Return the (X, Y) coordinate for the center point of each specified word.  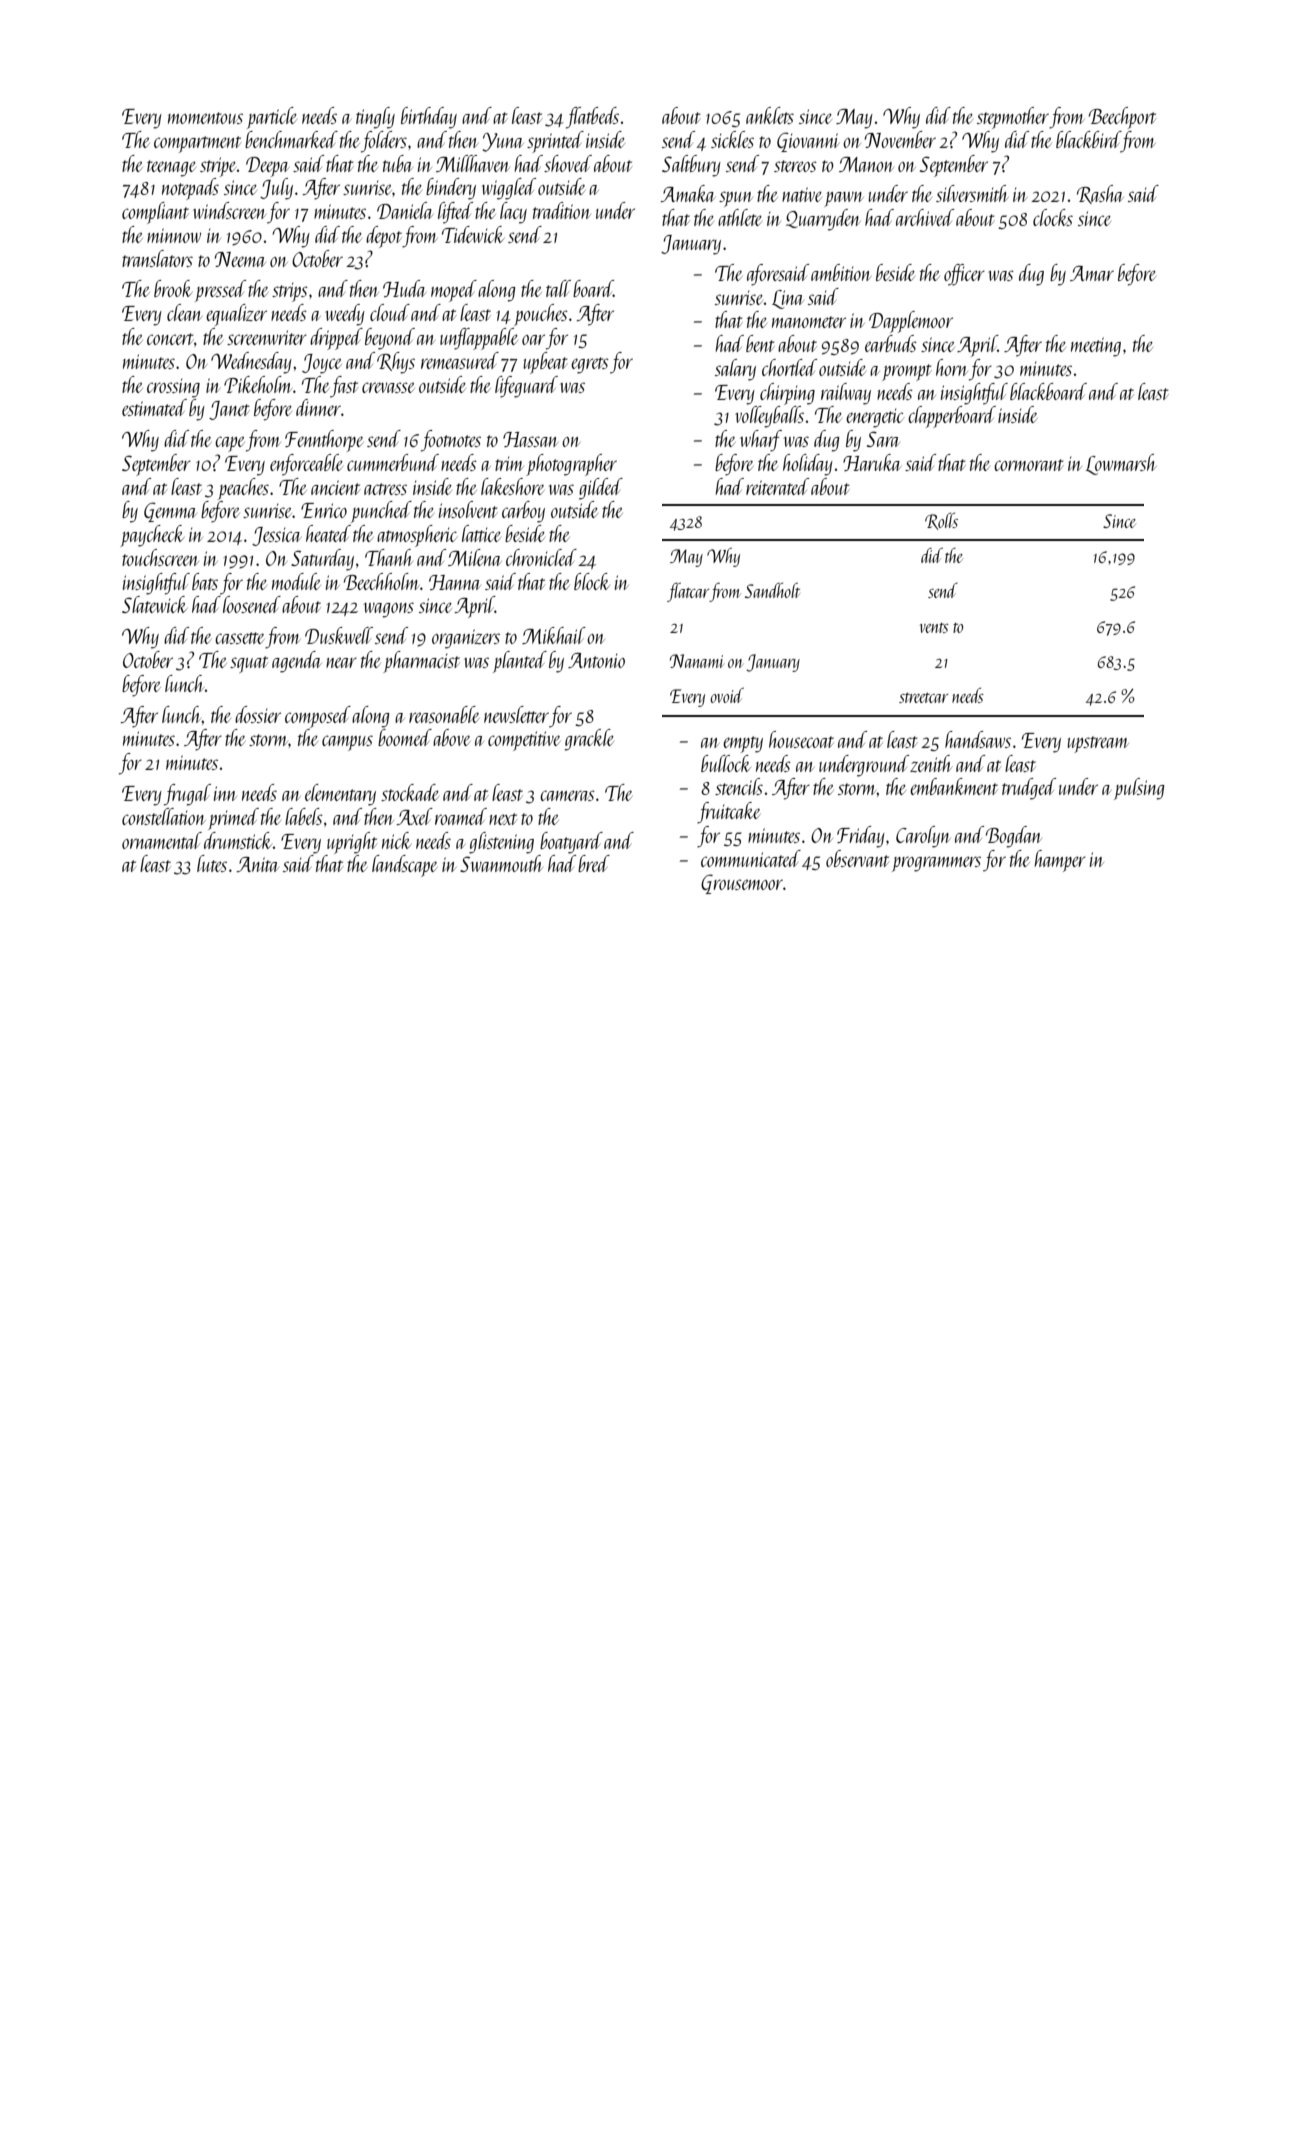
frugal (187, 795)
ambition (841, 272)
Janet (229, 410)
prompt (907, 372)
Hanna (455, 582)
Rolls (941, 521)
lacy (513, 213)
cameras (567, 795)
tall (558, 288)
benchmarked (291, 139)
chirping (787, 394)
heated (328, 533)
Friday (861, 837)
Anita (258, 864)
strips (290, 292)
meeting (1096, 347)
